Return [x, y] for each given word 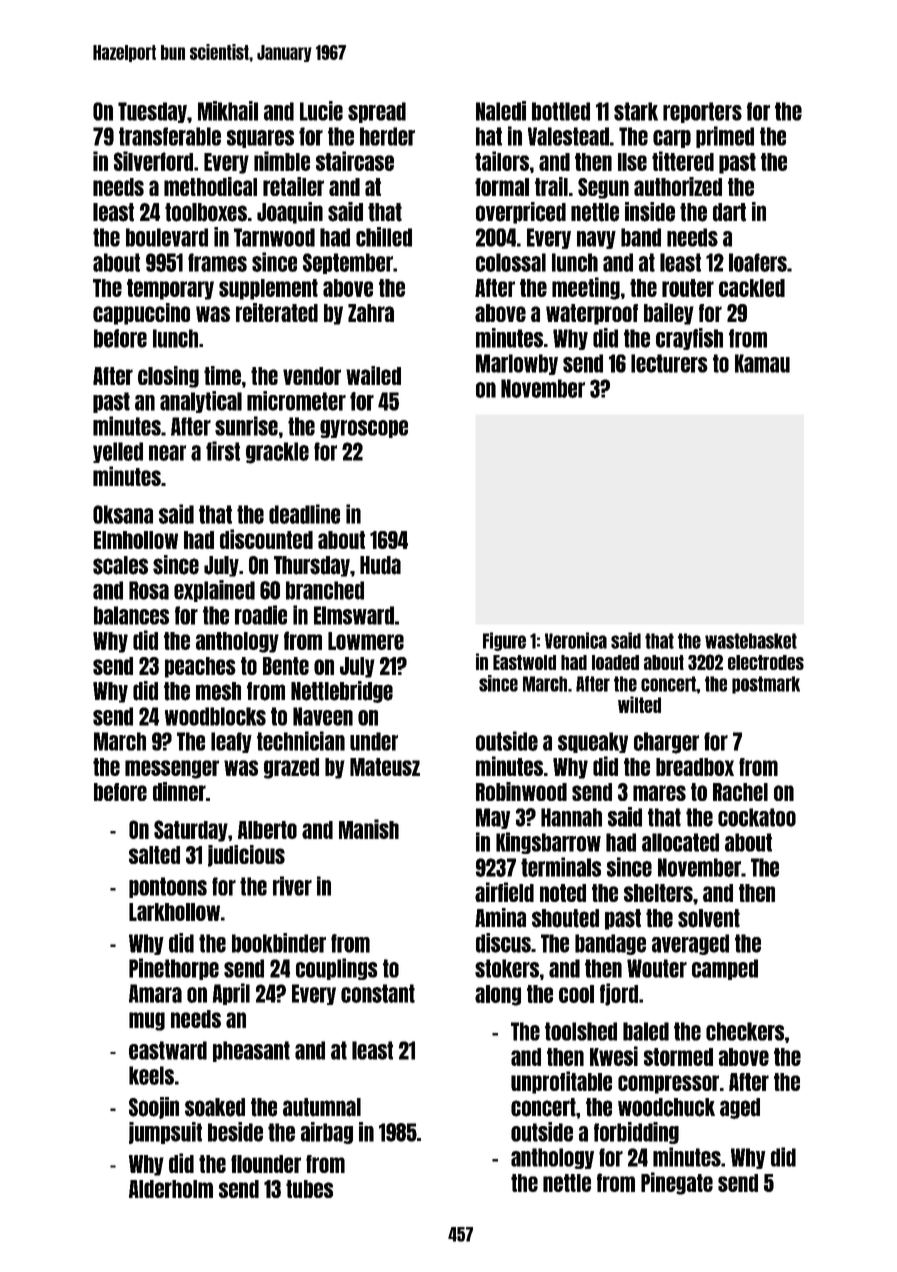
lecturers [669, 363]
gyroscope [364, 429]
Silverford [153, 161]
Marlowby [517, 364]
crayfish [689, 339]
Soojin [154, 1108]
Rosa [149, 590]
